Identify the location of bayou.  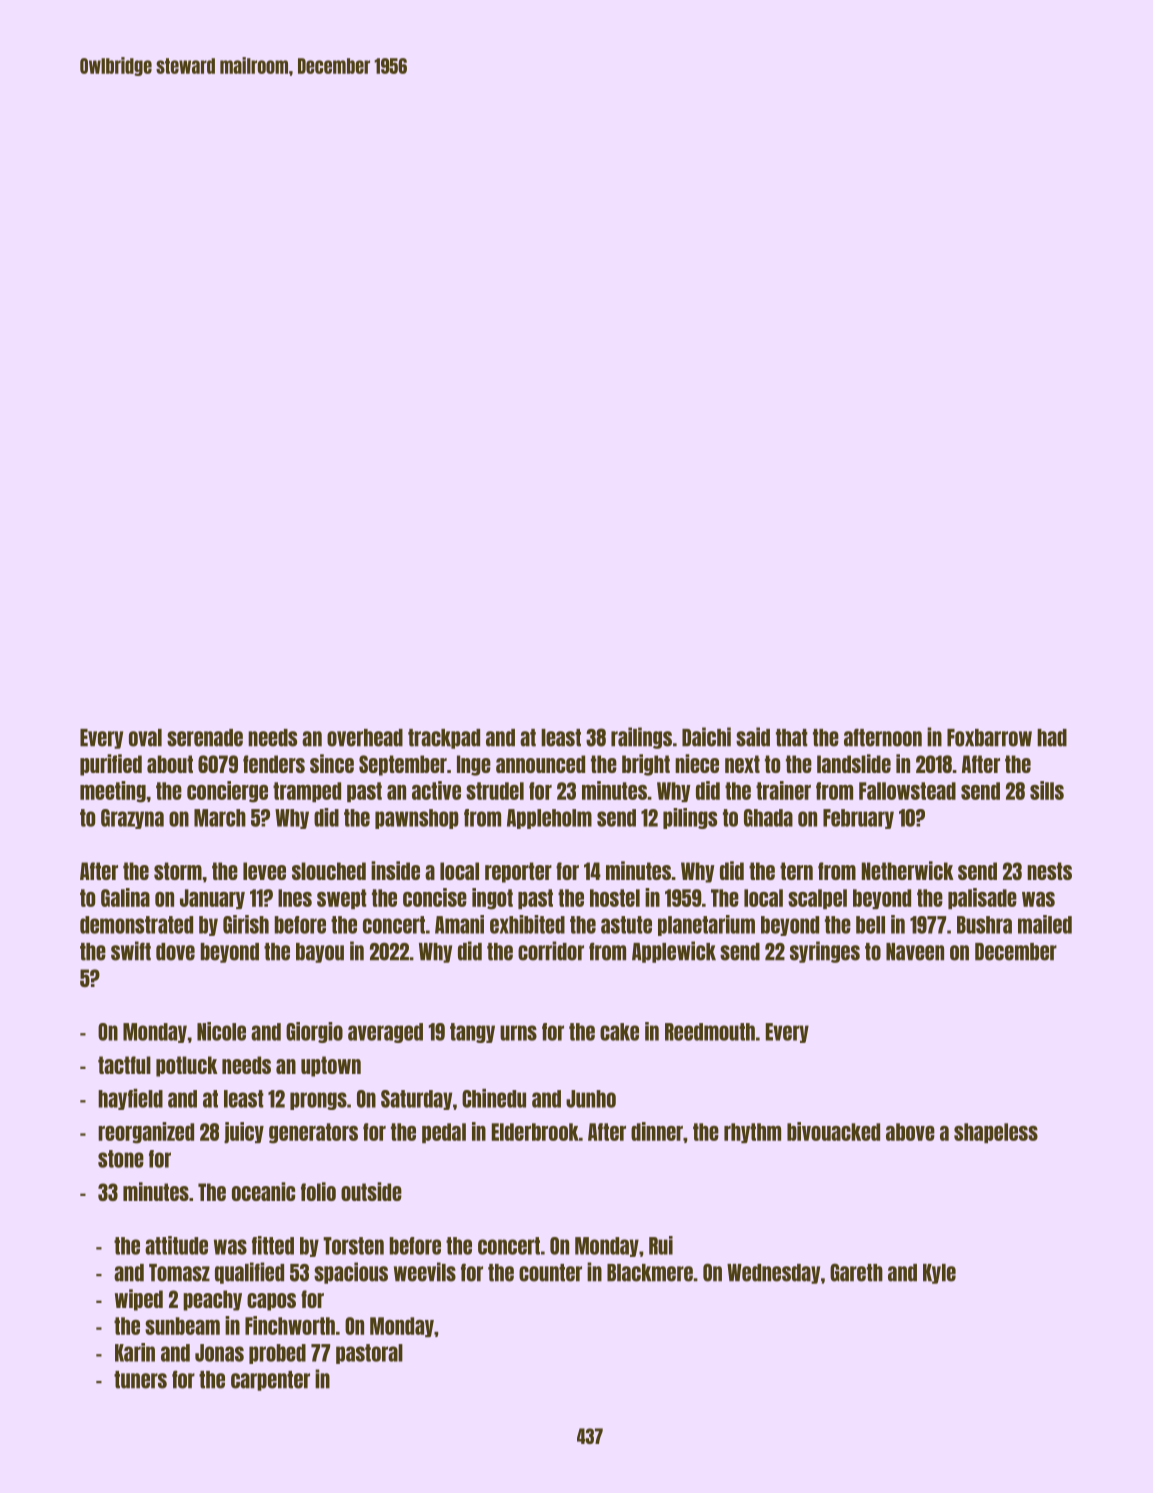
(320, 953).
